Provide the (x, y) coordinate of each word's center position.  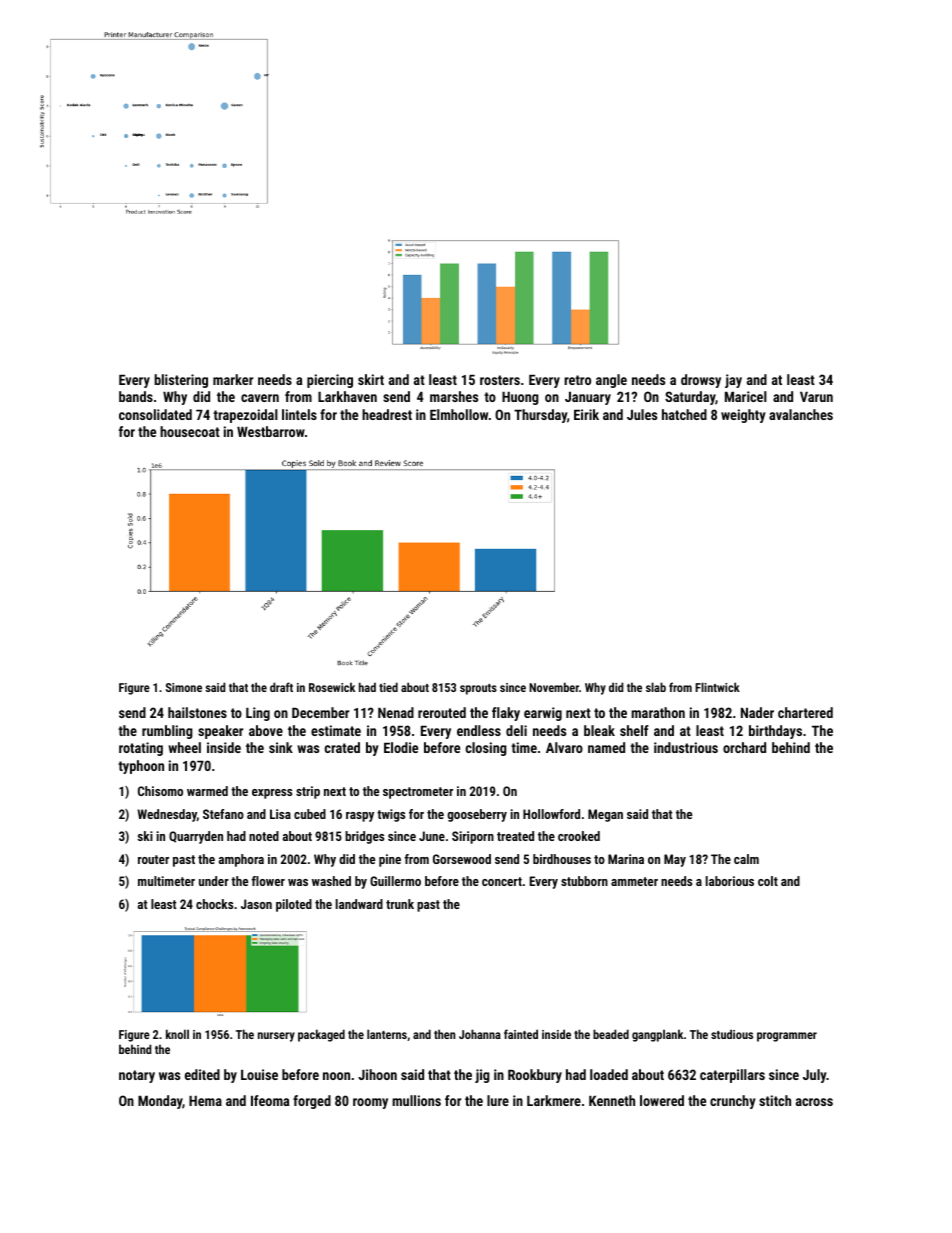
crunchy (733, 1102)
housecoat (190, 431)
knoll (177, 1034)
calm (746, 859)
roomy (370, 1103)
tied (388, 687)
